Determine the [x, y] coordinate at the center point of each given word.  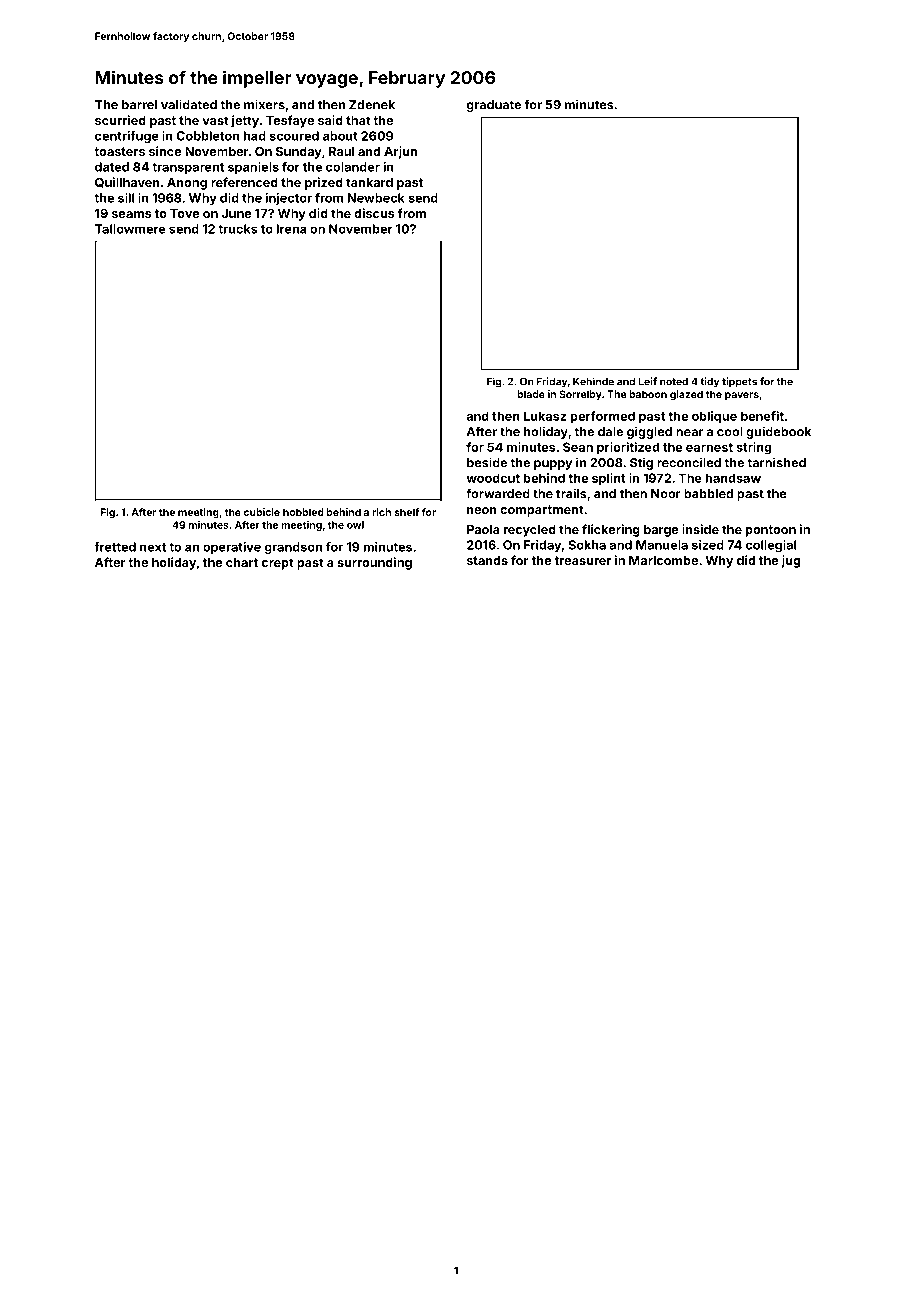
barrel [139, 105]
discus [374, 213]
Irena [292, 229]
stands [487, 560]
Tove [185, 213]
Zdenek [372, 105]
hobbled [303, 512]
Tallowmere [130, 229]
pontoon [771, 531]
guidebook [778, 432]
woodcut [493, 478]
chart [242, 562]
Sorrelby [580, 395]
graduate [494, 106]
